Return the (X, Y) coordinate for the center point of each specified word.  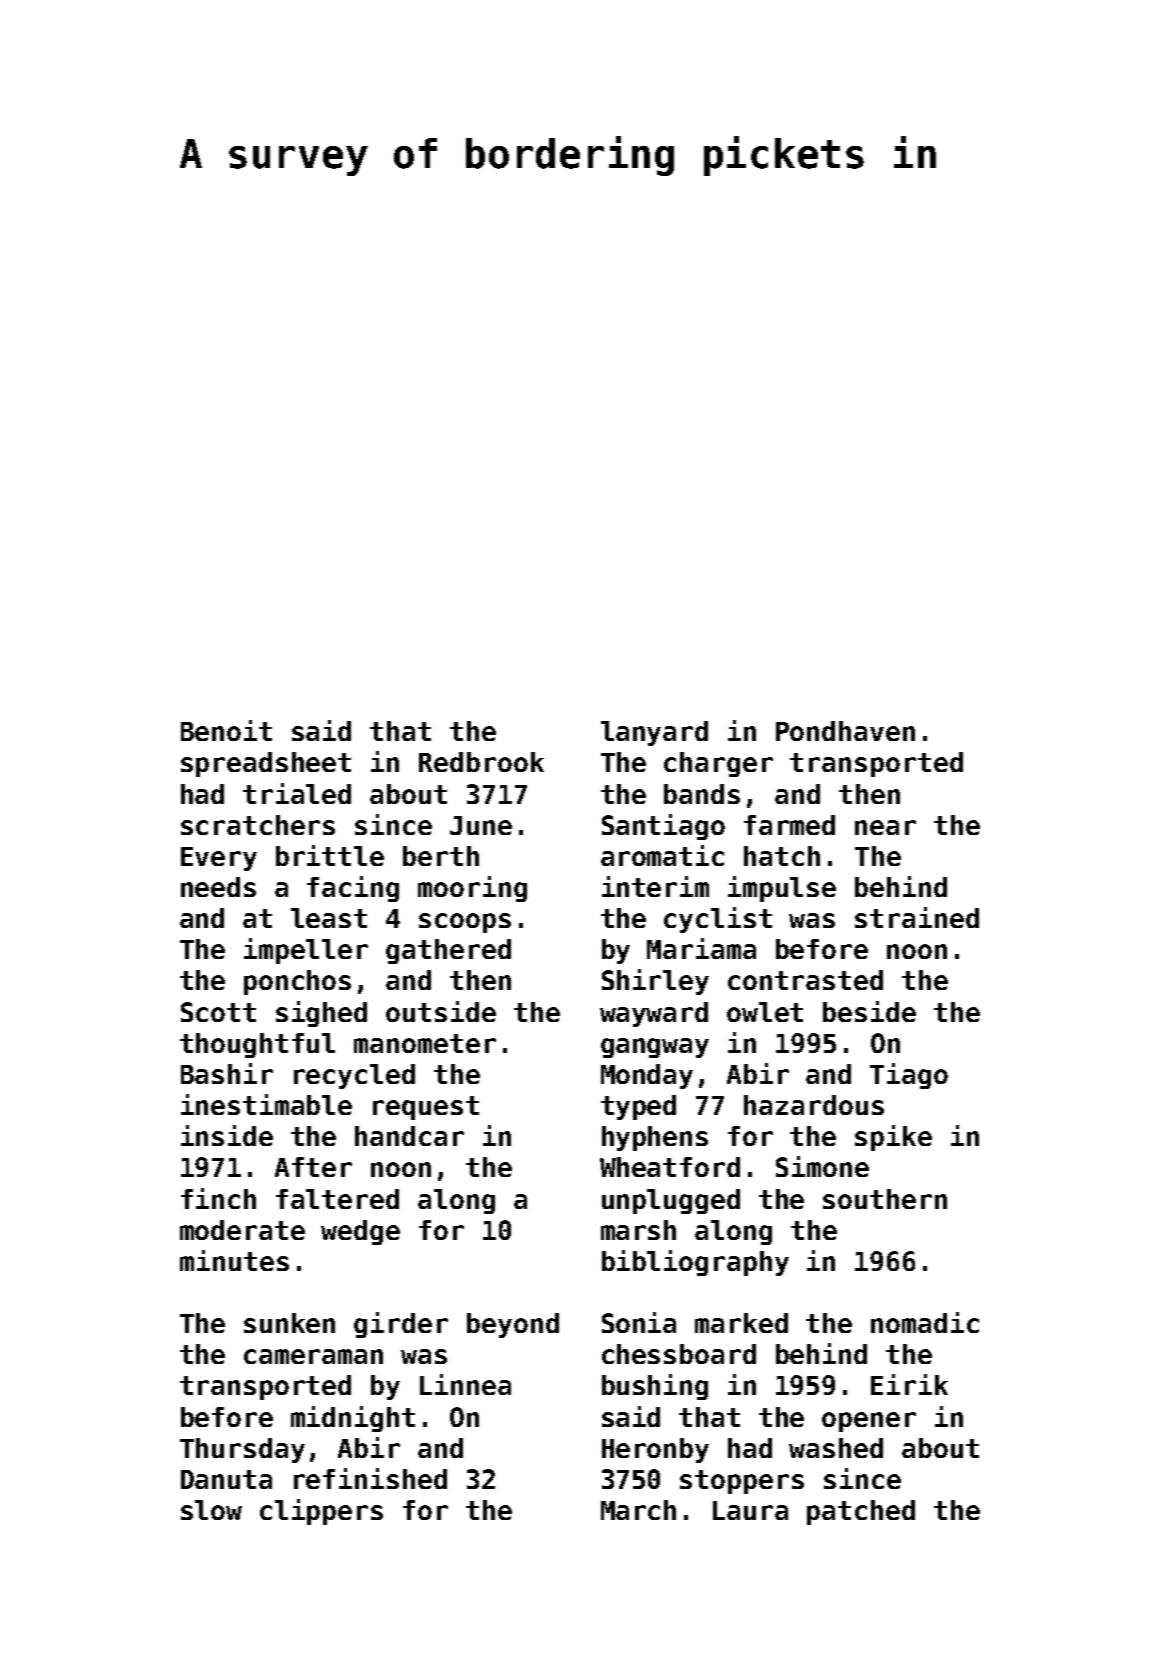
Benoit (226, 730)
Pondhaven (845, 731)
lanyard (654, 733)
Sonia (639, 1322)
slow (211, 1510)
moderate (242, 1230)
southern (885, 1199)
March (638, 1510)
